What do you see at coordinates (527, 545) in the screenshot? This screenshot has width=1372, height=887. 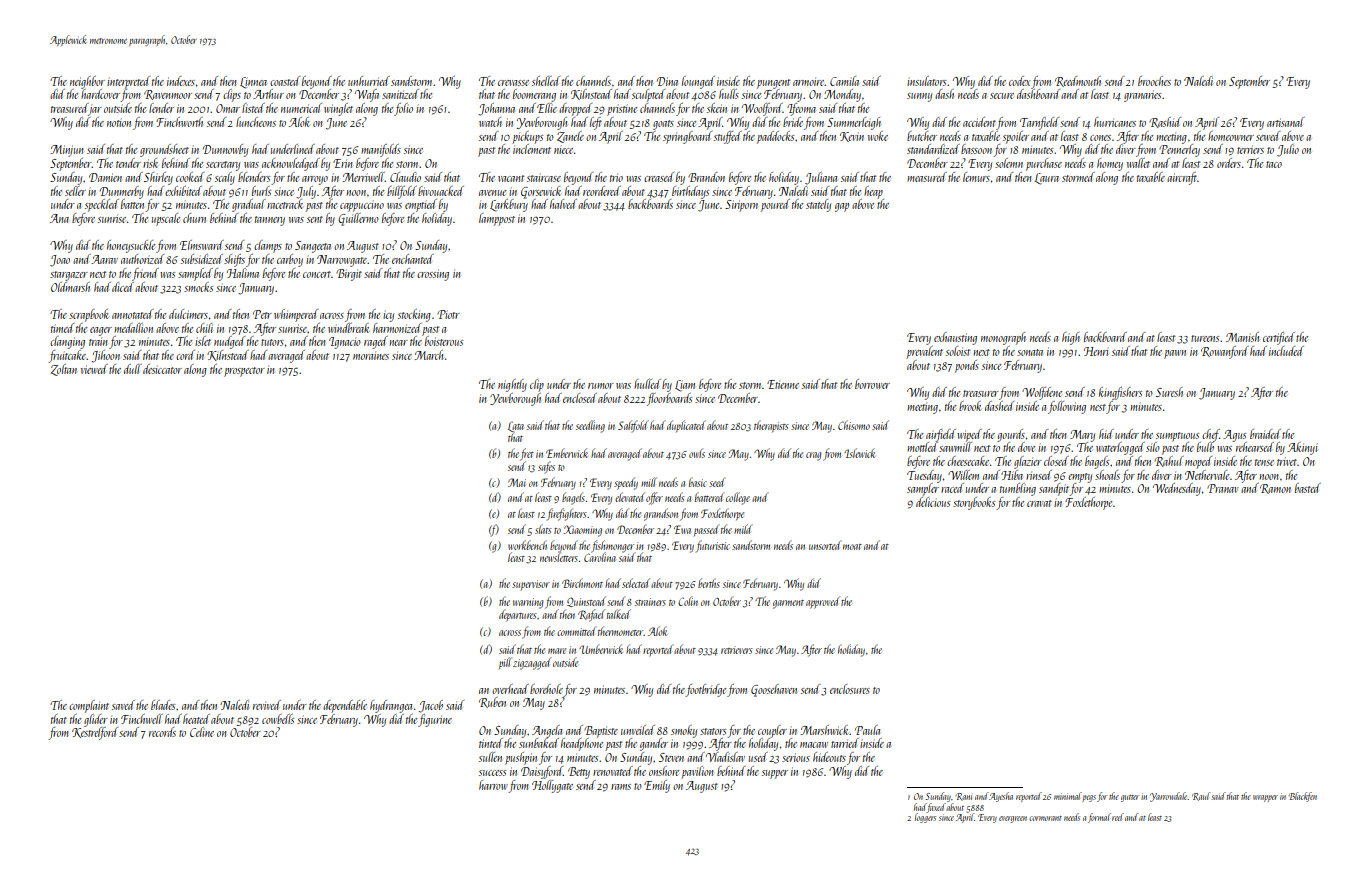 I see `workbench` at bounding box center [527, 545].
